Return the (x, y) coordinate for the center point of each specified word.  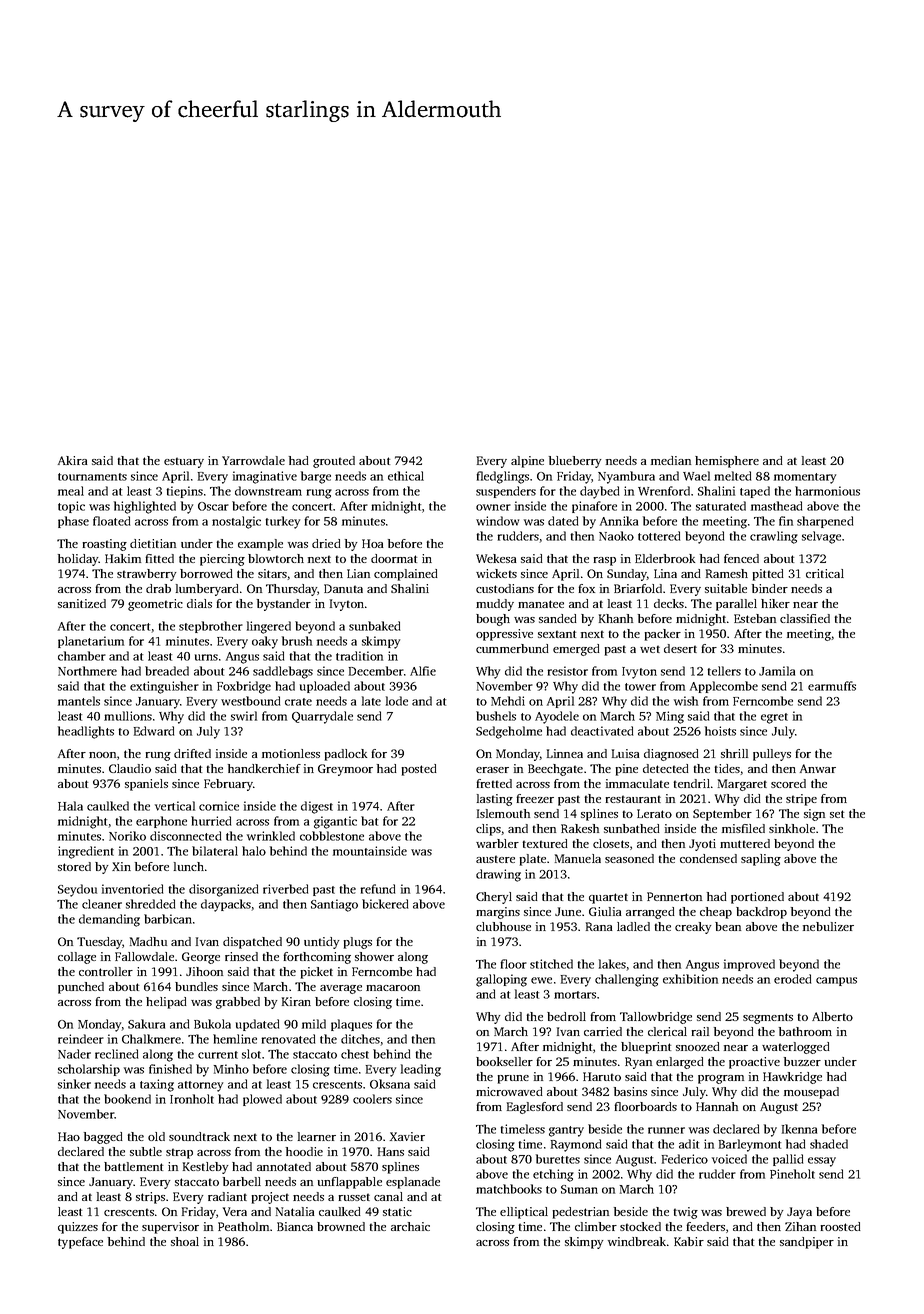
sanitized (82, 603)
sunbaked (374, 626)
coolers (372, 1099)
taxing (157, 1085)
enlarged (680, 1063)
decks (669, 603)
